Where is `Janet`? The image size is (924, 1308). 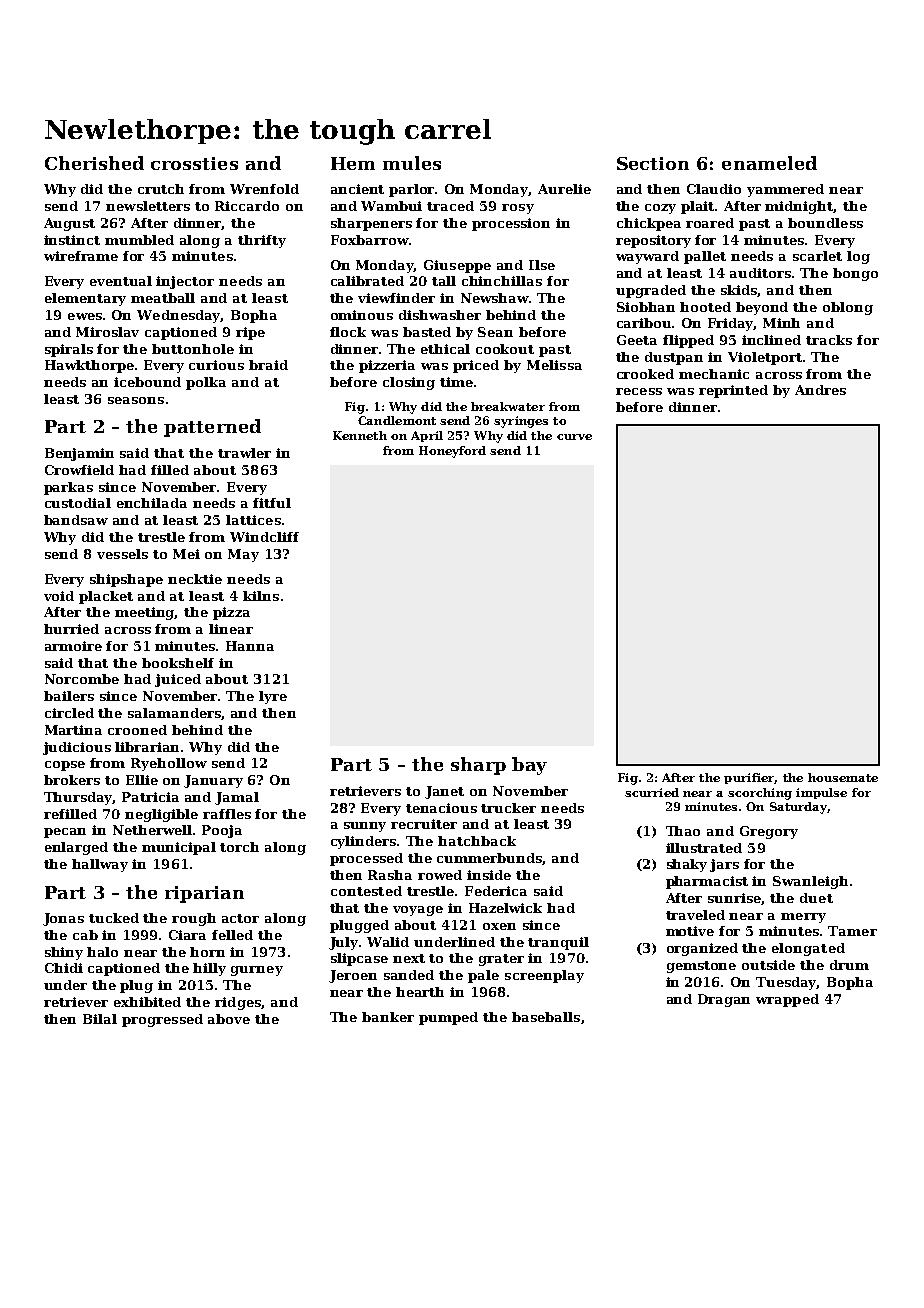
Janet is located at coordinates (444, 792).
